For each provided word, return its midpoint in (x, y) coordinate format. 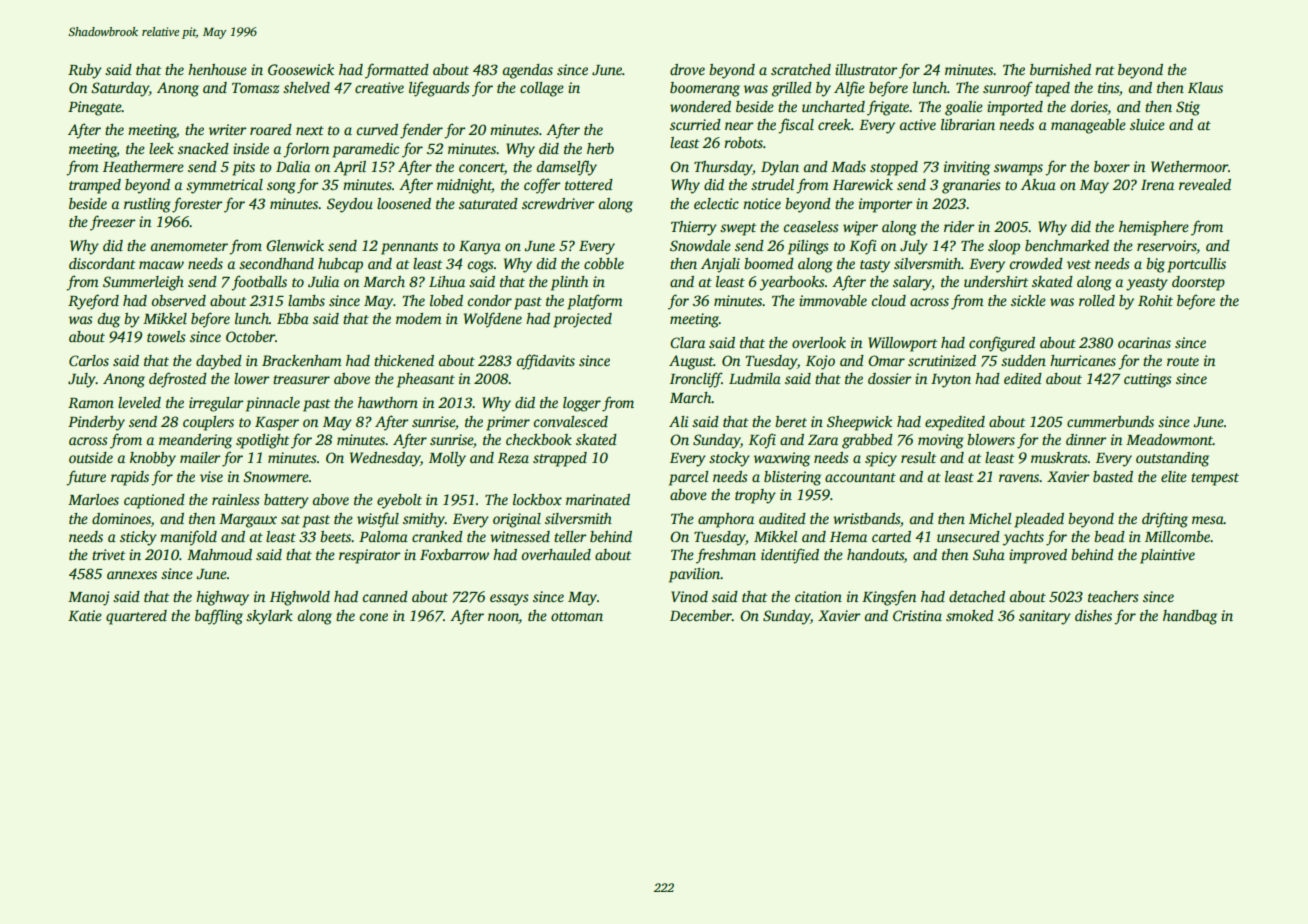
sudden (1023, 360)
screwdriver (558, 203)
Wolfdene (493, 320)
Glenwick (295, 245)
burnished (1060, 69)
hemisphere (1154, 228)
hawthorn (388, 402)
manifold (188, 538)
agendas (528, 71)
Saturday (120, 89)
